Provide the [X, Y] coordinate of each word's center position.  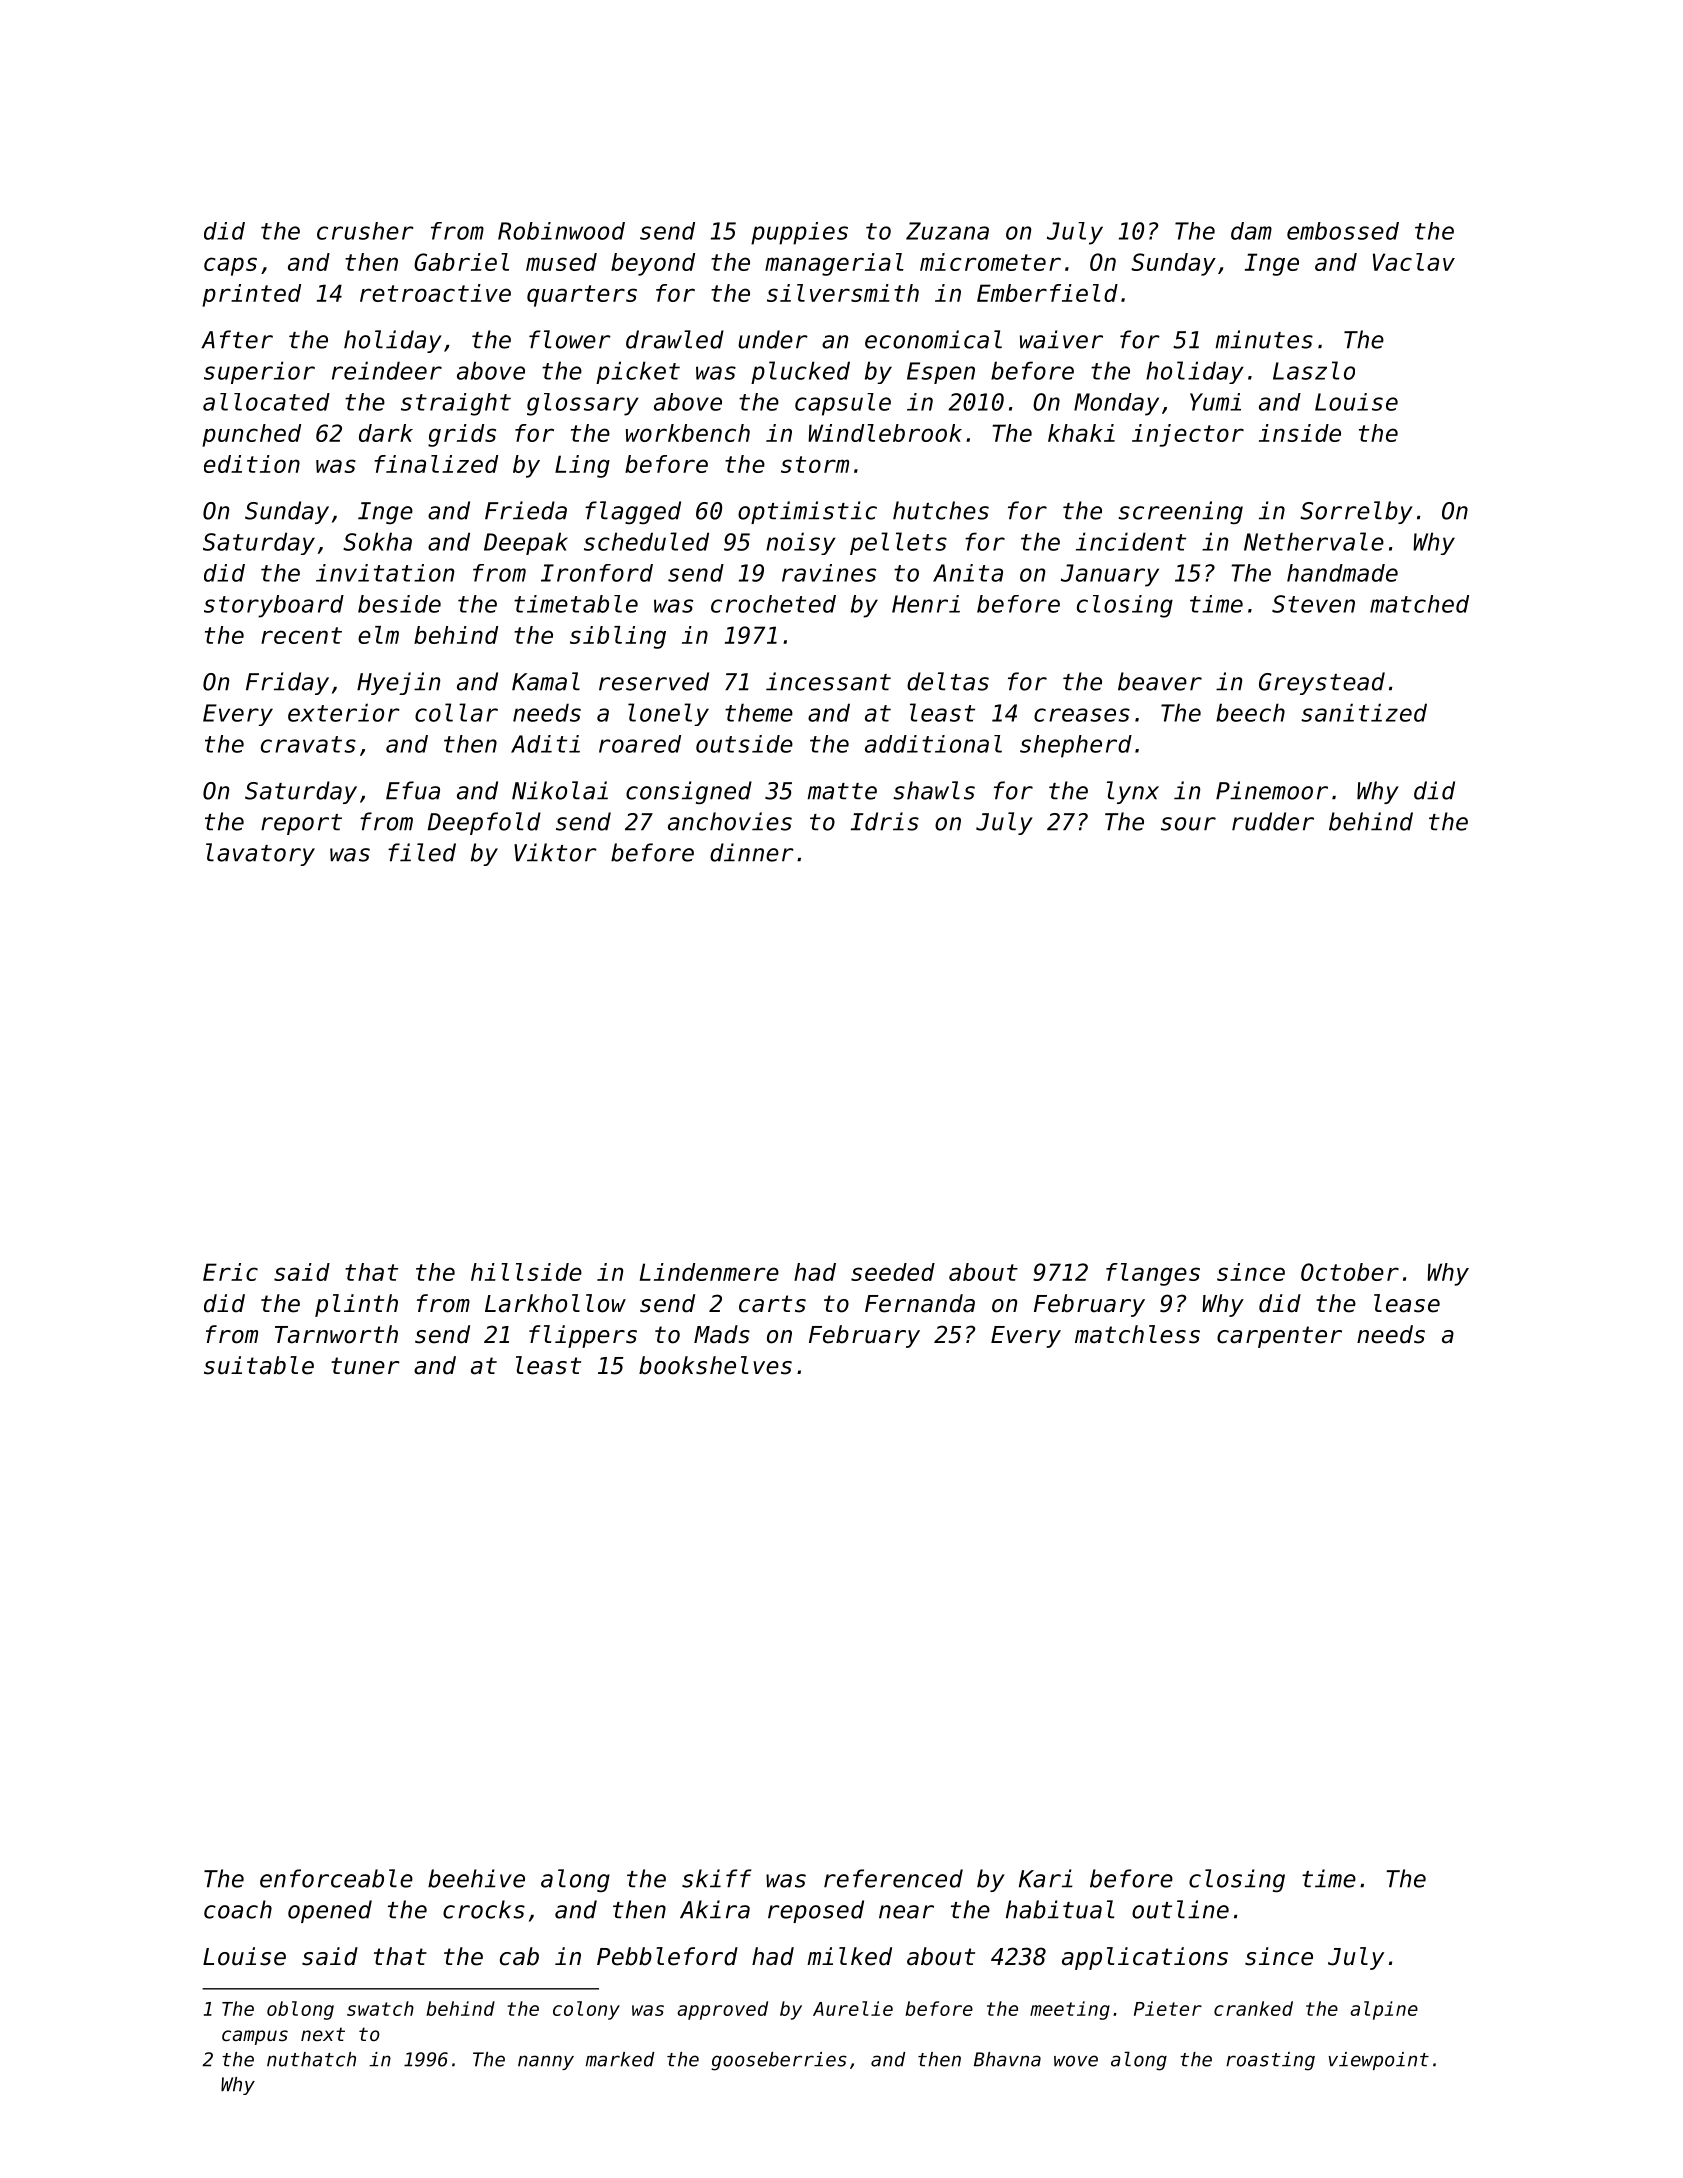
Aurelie [853, 2008]
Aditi [545, 744]
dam [1251, 231]
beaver [1160, 681]
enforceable [336, 1878]
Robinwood [561, 231]
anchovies [730, 821]
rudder [1273, 821]
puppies [799, 233]
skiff [717, 1878]
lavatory [260, 854]
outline [1180, 1909]
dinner [752, 852]
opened [330, 1911]
